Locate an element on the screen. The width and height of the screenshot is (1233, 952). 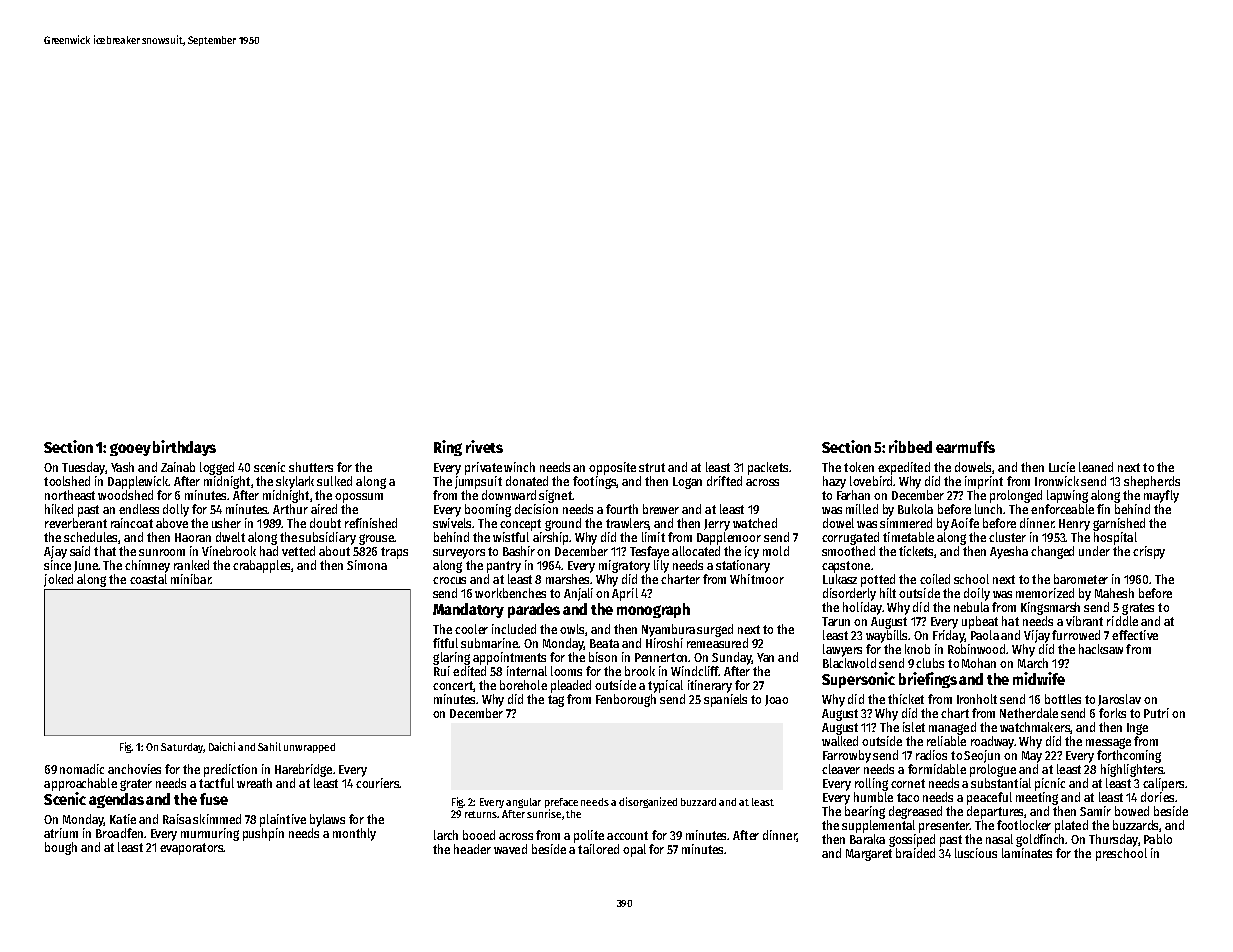
monograph is located at coordinates (653, 610).
